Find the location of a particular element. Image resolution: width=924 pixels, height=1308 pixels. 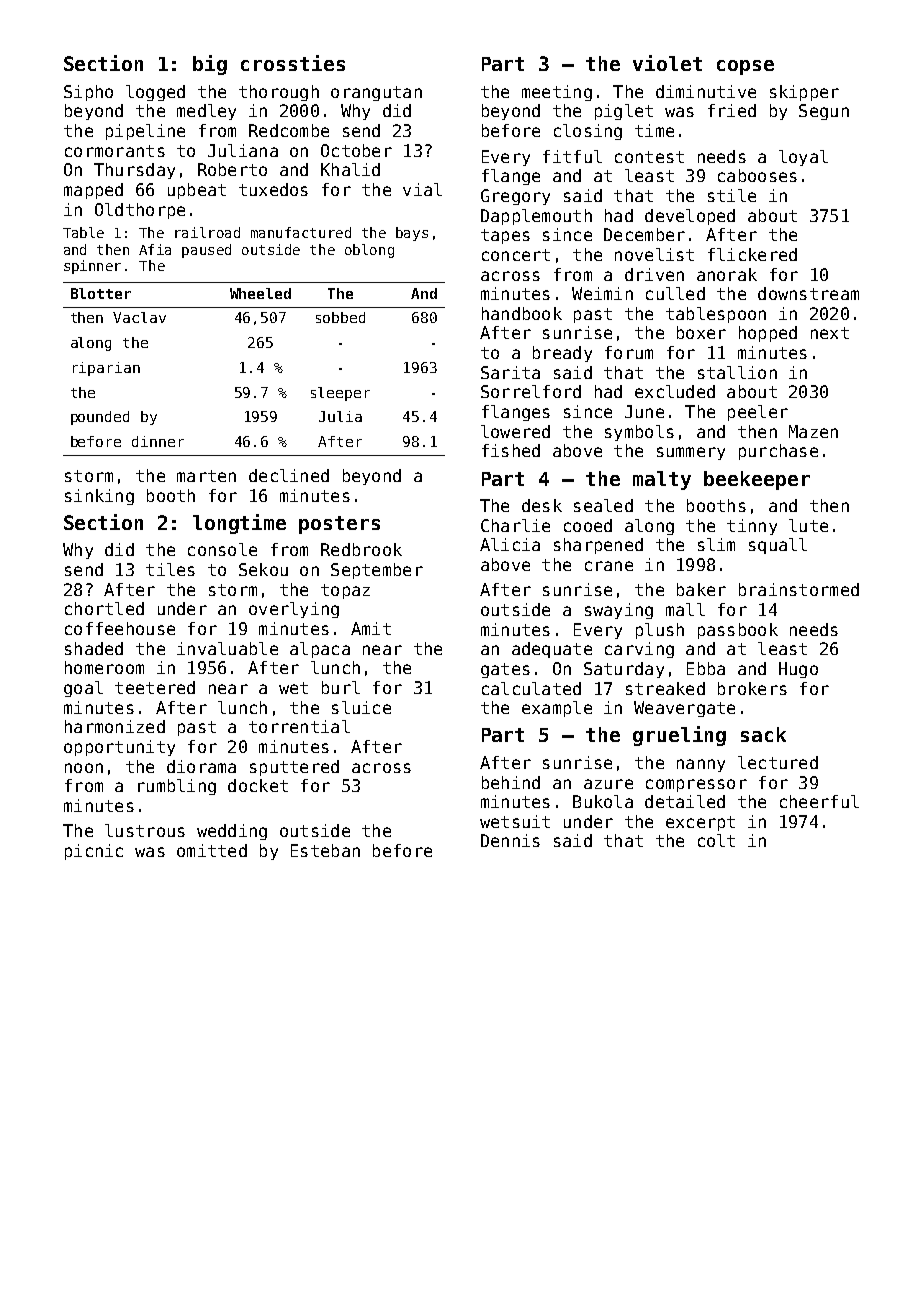

Sipho is located at coordinates (88, 93).
